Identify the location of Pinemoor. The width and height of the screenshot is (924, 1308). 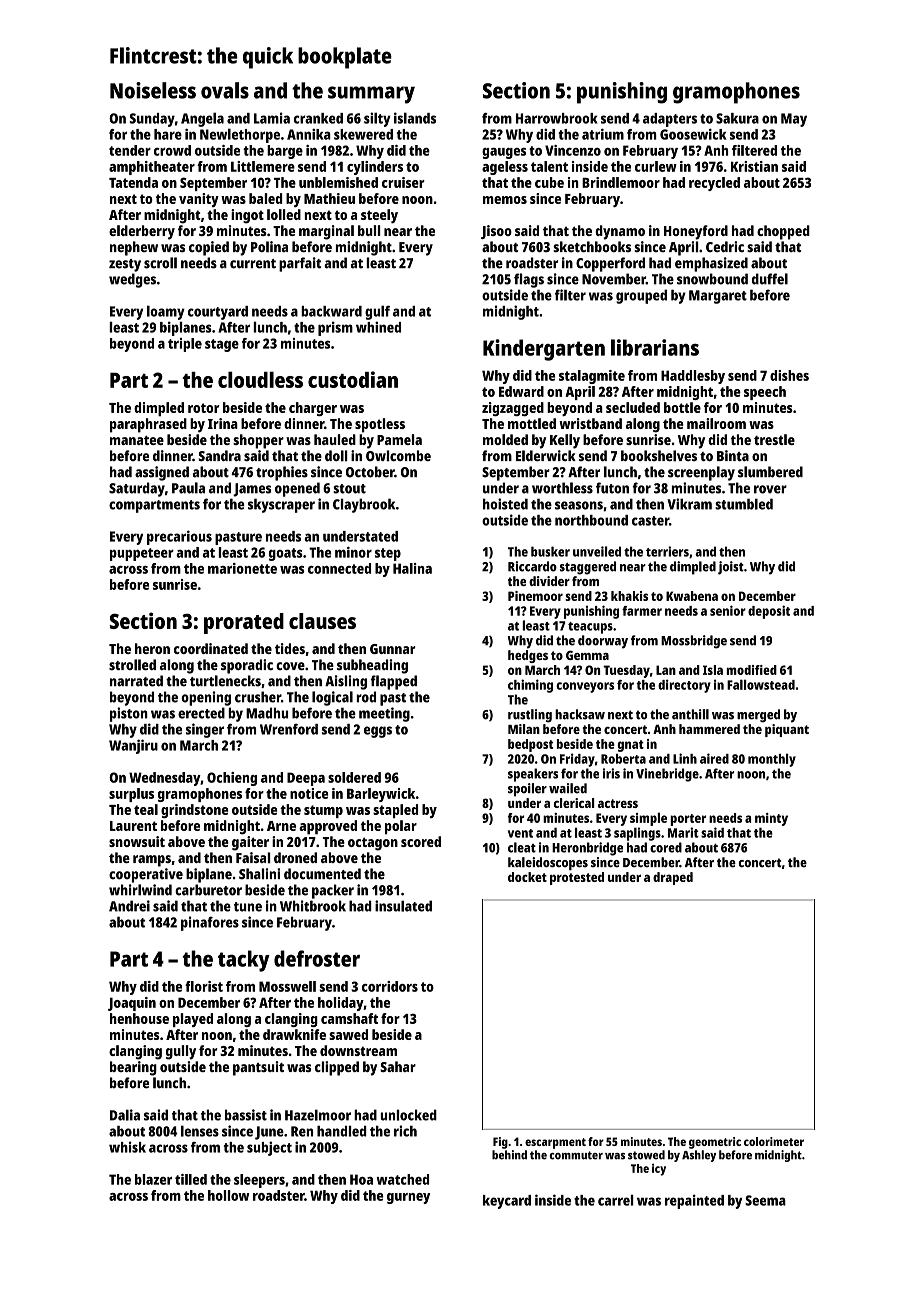
(535, 596).
